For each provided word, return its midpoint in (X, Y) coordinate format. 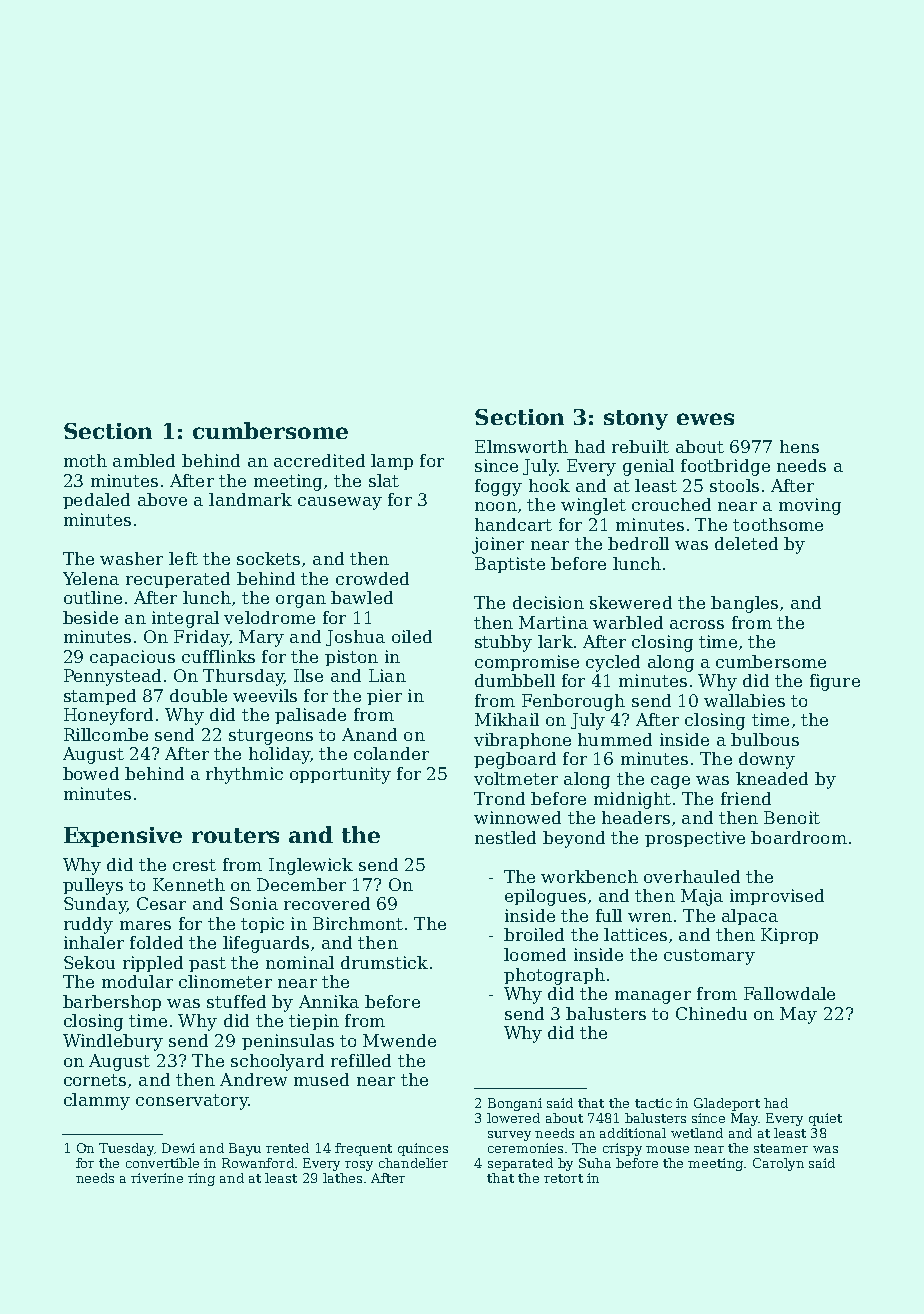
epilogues (545, 897)
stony (636, 420)
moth (85, 460)
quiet (825, 1119)
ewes (705, 419)
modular (137, 981)
